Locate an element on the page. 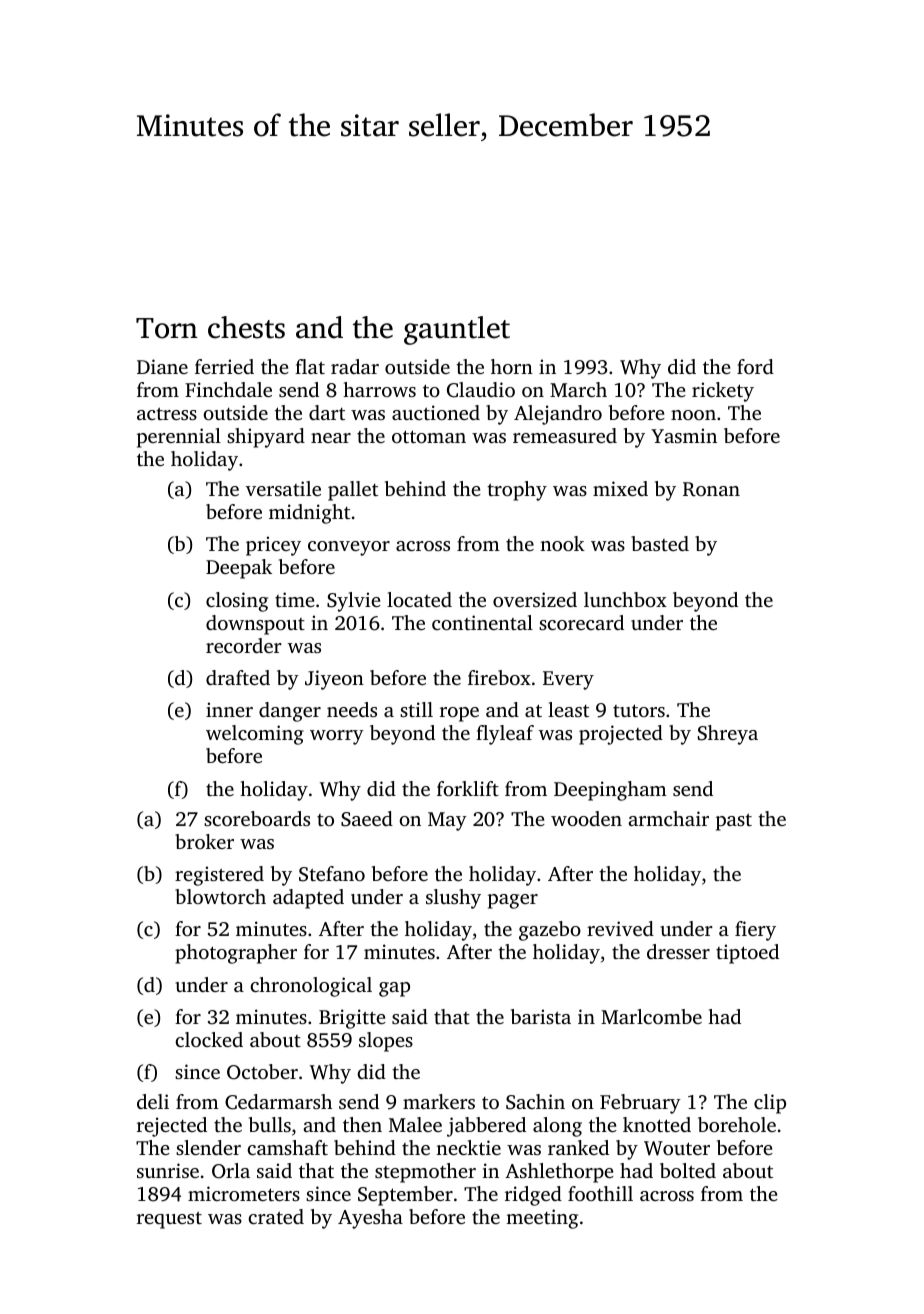 This page has width=924, height=1314. slender is located at coordinates (208, 1147).
